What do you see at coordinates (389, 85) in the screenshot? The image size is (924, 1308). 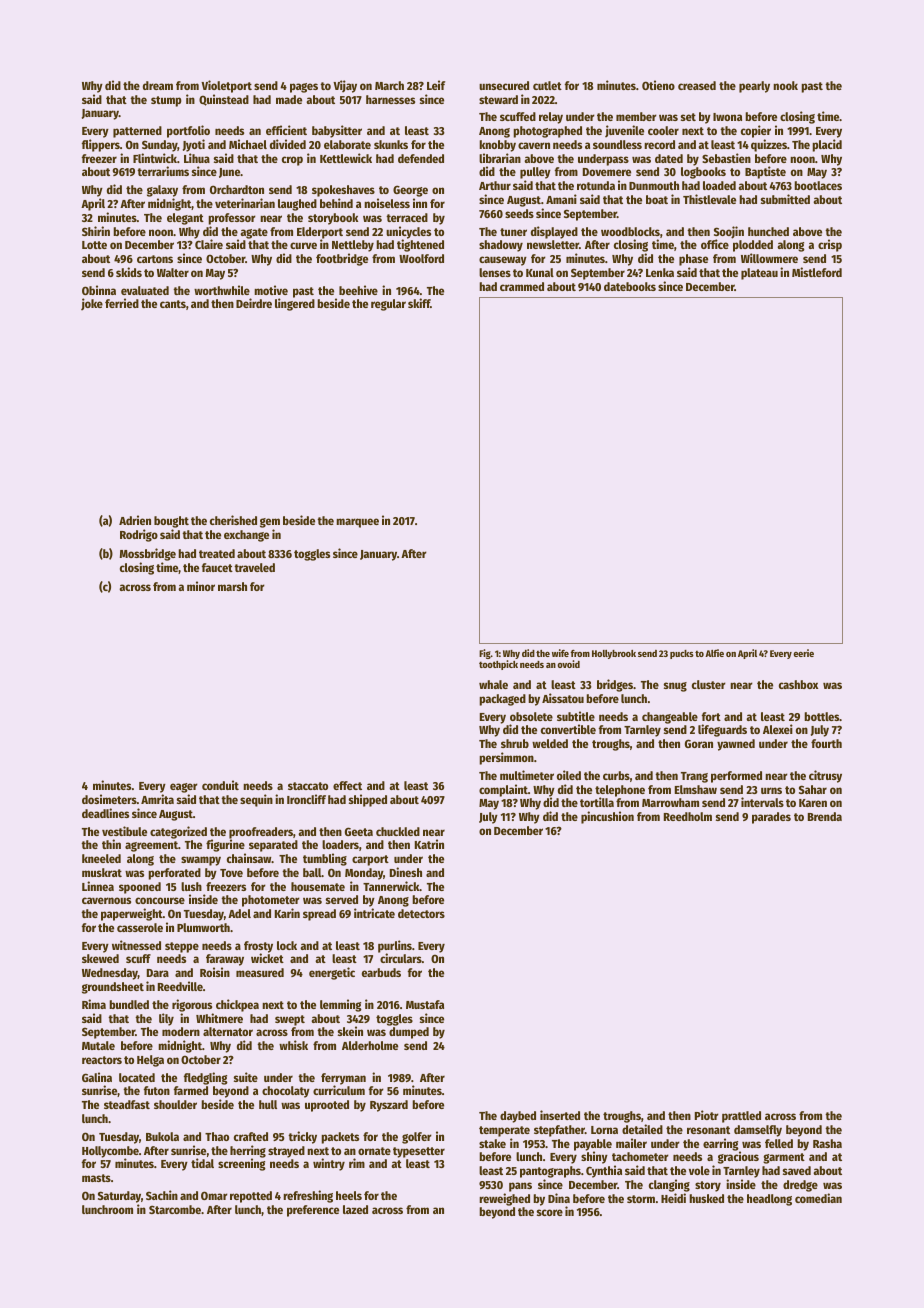 I see `March` at bounding box center [389, 85].
